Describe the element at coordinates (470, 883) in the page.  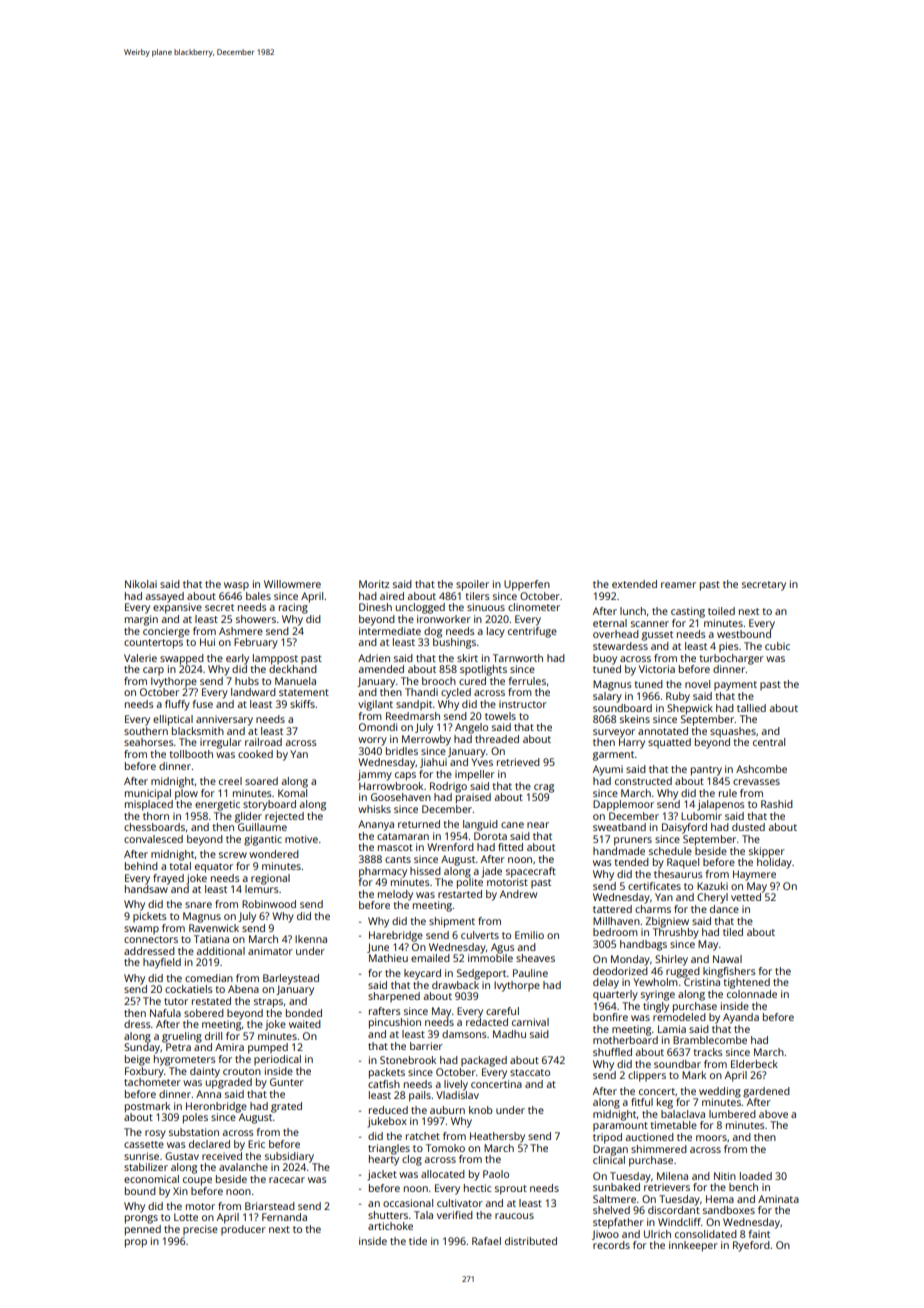
I see `polite` at that location.
